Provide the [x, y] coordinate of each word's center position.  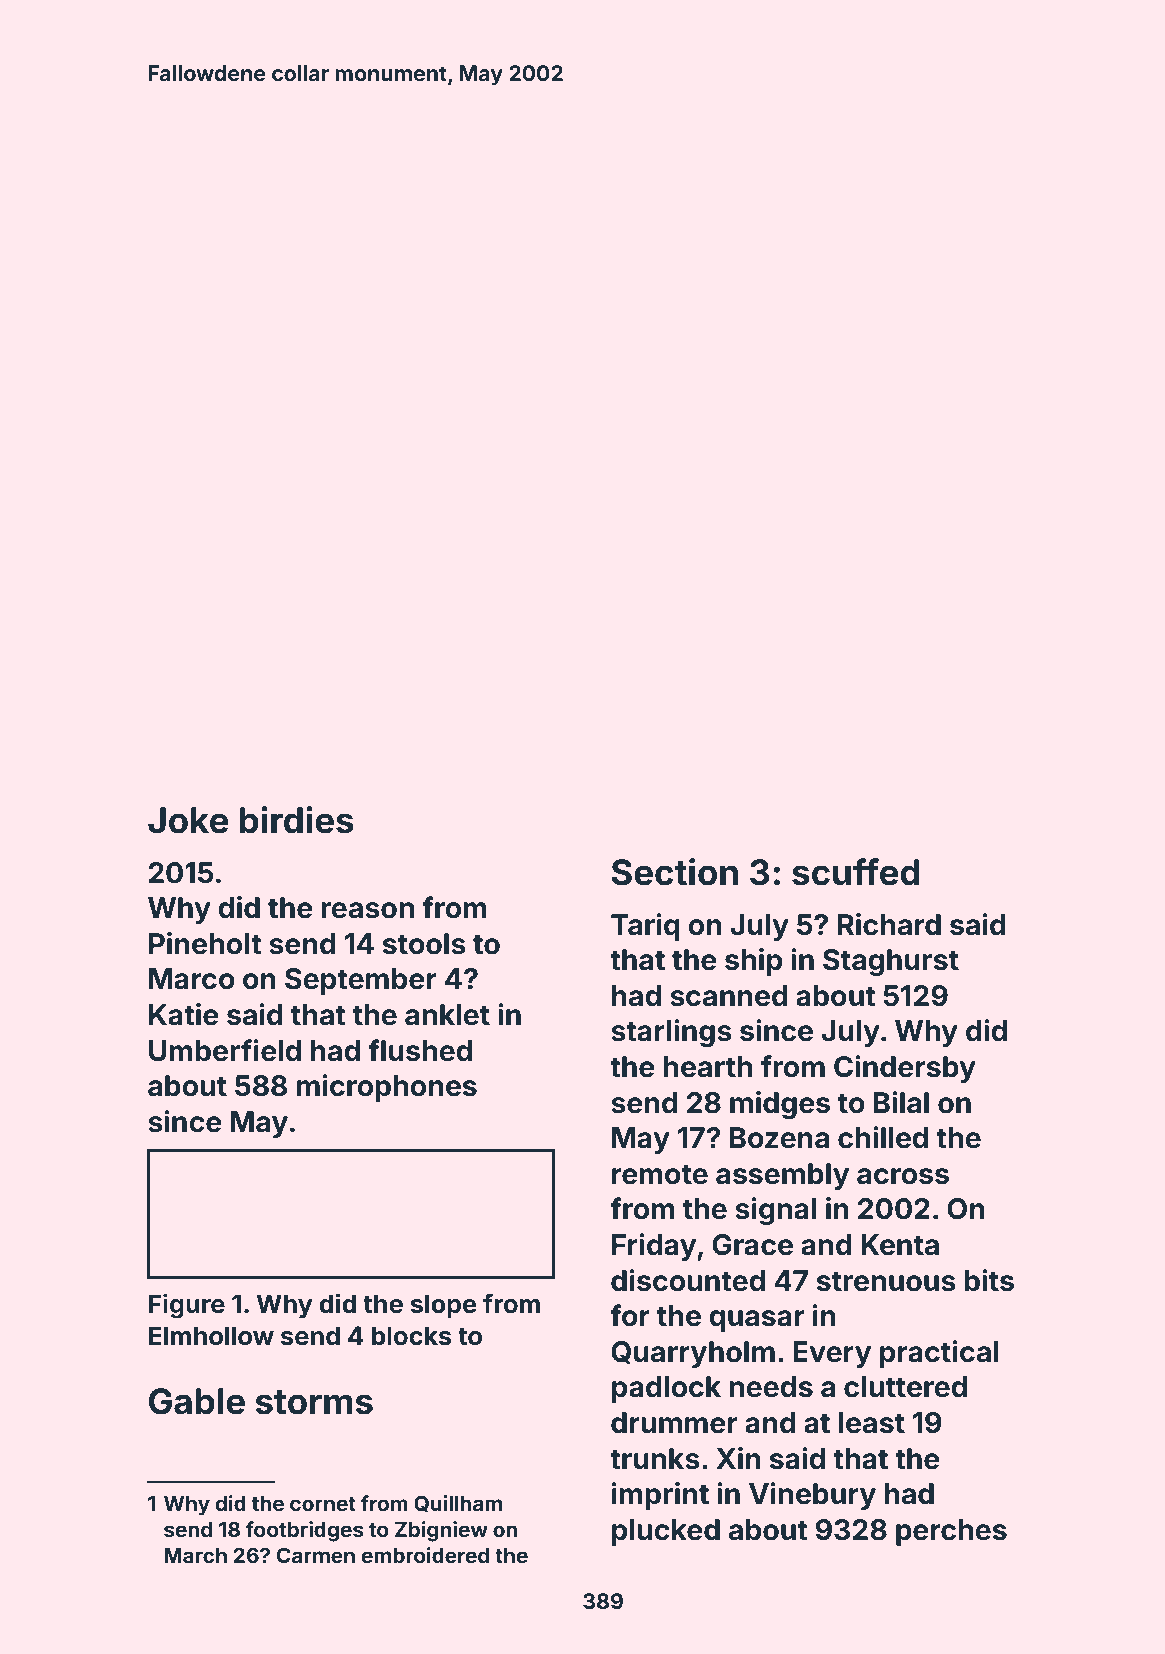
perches [951, 1532]
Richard [889, 924]
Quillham [458, 1504]
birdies [297, 820]
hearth [707, 1067]
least [872, 1423]
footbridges [305, 1531]
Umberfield [225, 1050]
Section [675, 872]
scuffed [856, 872]
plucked [666, 1532]
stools [424, 944]
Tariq [645, 927]
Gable [197, 1401]
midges [780, 1105]
